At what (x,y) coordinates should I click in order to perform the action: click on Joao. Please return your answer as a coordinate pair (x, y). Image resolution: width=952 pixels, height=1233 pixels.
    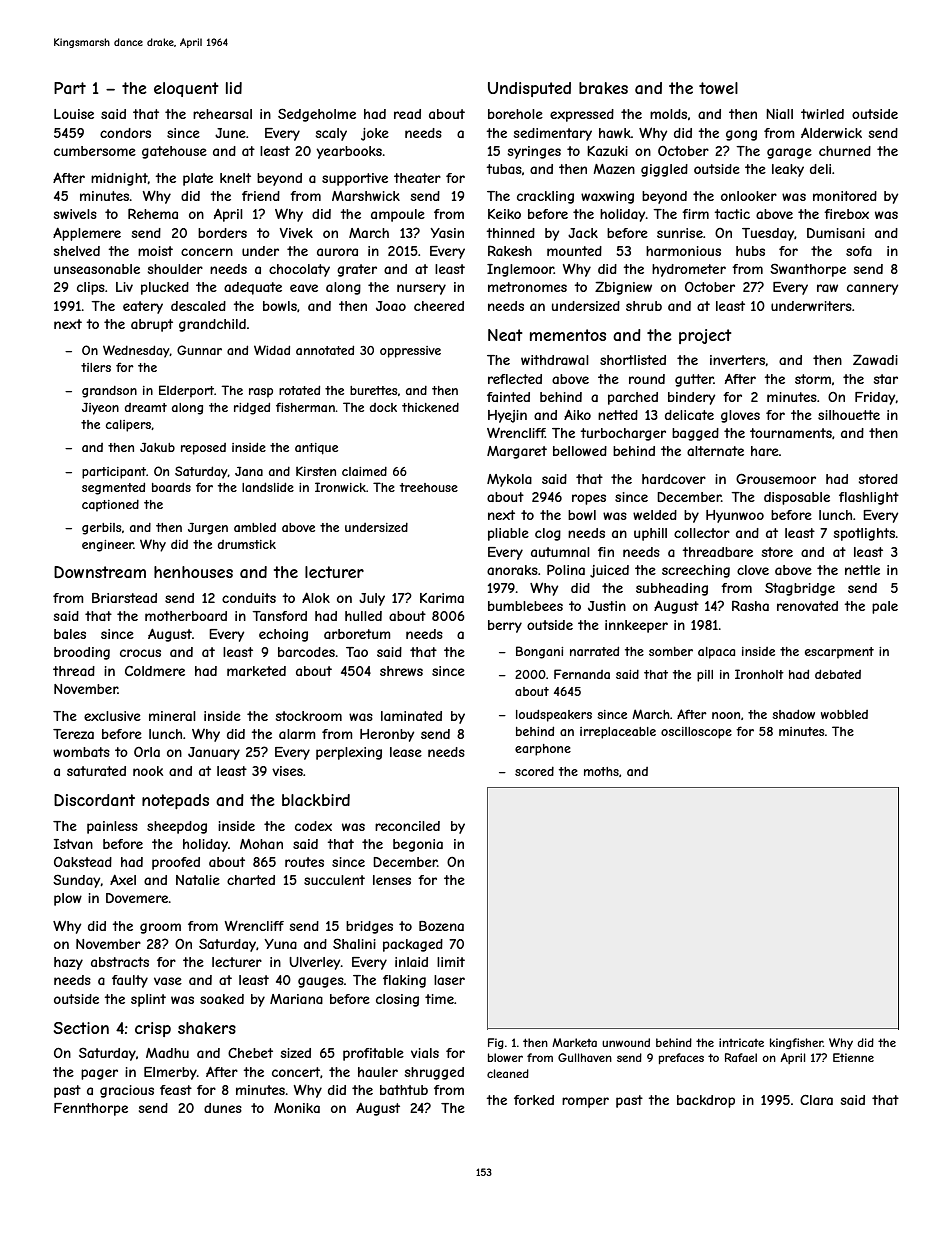
    Looking at the image, I should click on (391, 306).
